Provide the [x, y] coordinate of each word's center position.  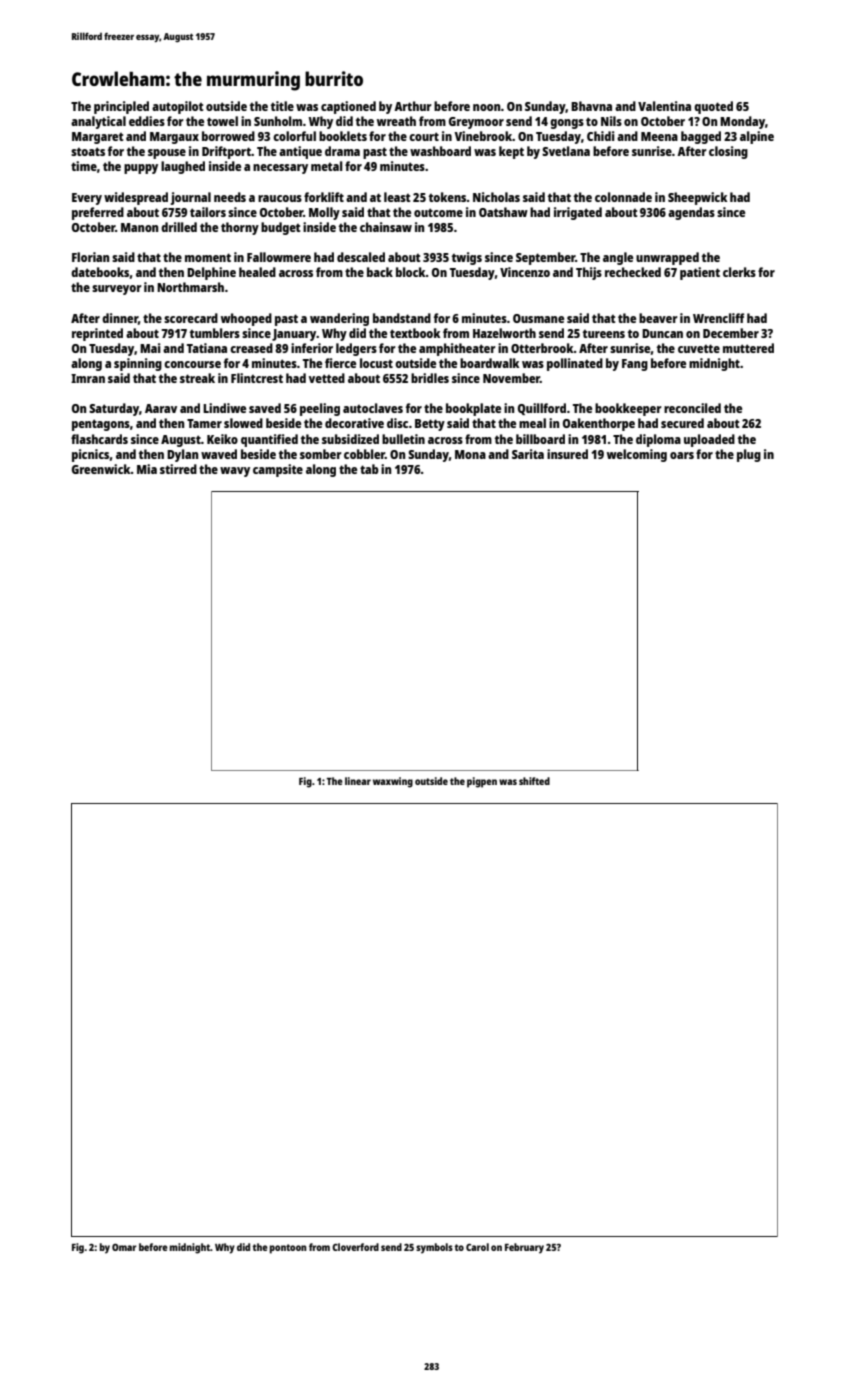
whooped [246, 319]
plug [749, 455]
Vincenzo [525, 272]
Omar [124, 1247]
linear [358, 781]
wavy [235, 472]
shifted [534, 781]
